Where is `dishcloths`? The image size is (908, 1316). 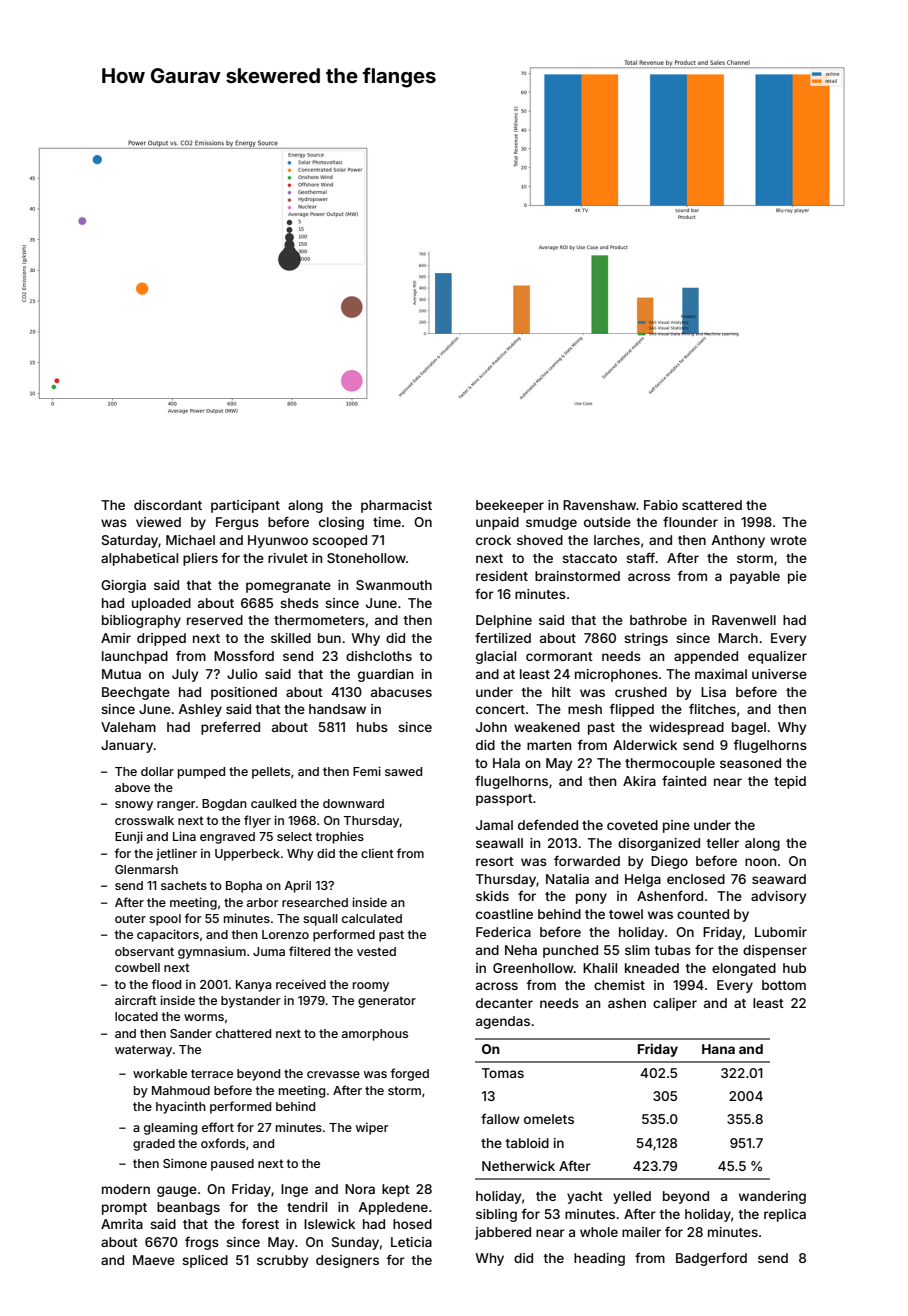
dishcloths is located at coordinates (379, 656).
